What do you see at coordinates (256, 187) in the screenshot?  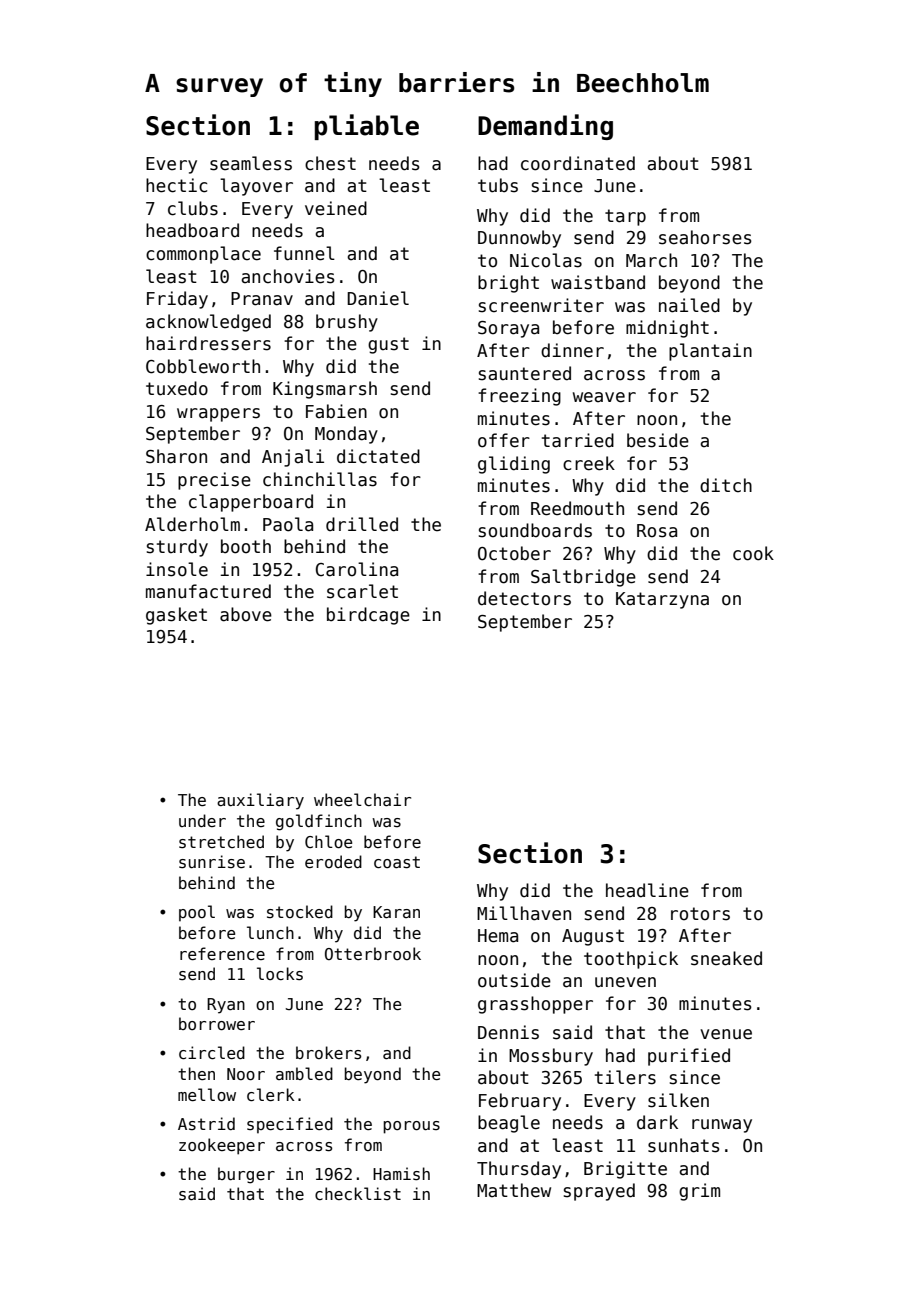 I see `layover` at bounding box center [256, 187].
